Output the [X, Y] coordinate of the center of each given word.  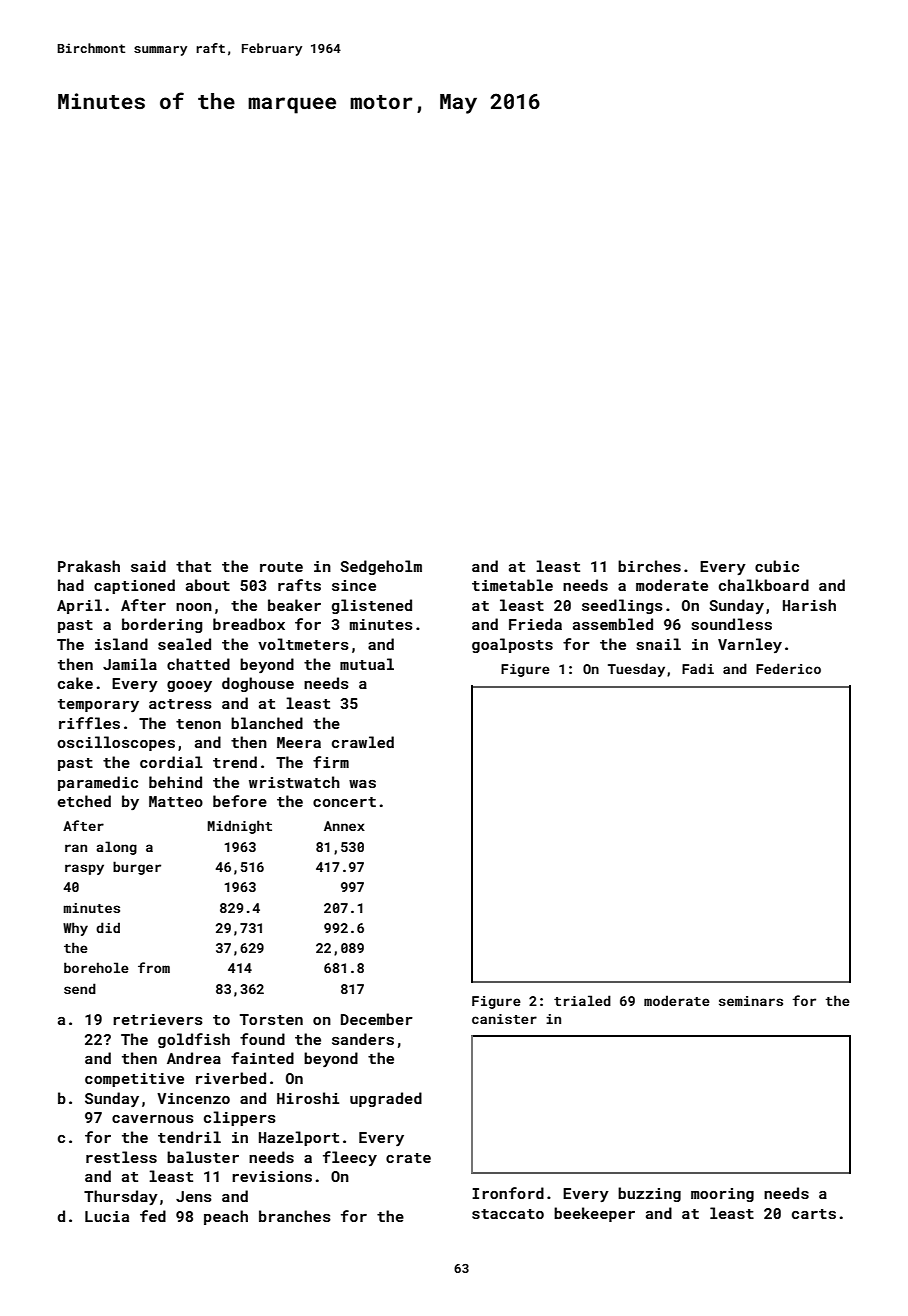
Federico [788, 668]
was [362, 784]
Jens [194, 1196]
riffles [89, 723]
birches [649, 566]
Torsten [271, 1019]
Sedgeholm [381, 567]
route [281, 567]
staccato [508, 1214]
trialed [582, 1000]
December [377, 1019]
